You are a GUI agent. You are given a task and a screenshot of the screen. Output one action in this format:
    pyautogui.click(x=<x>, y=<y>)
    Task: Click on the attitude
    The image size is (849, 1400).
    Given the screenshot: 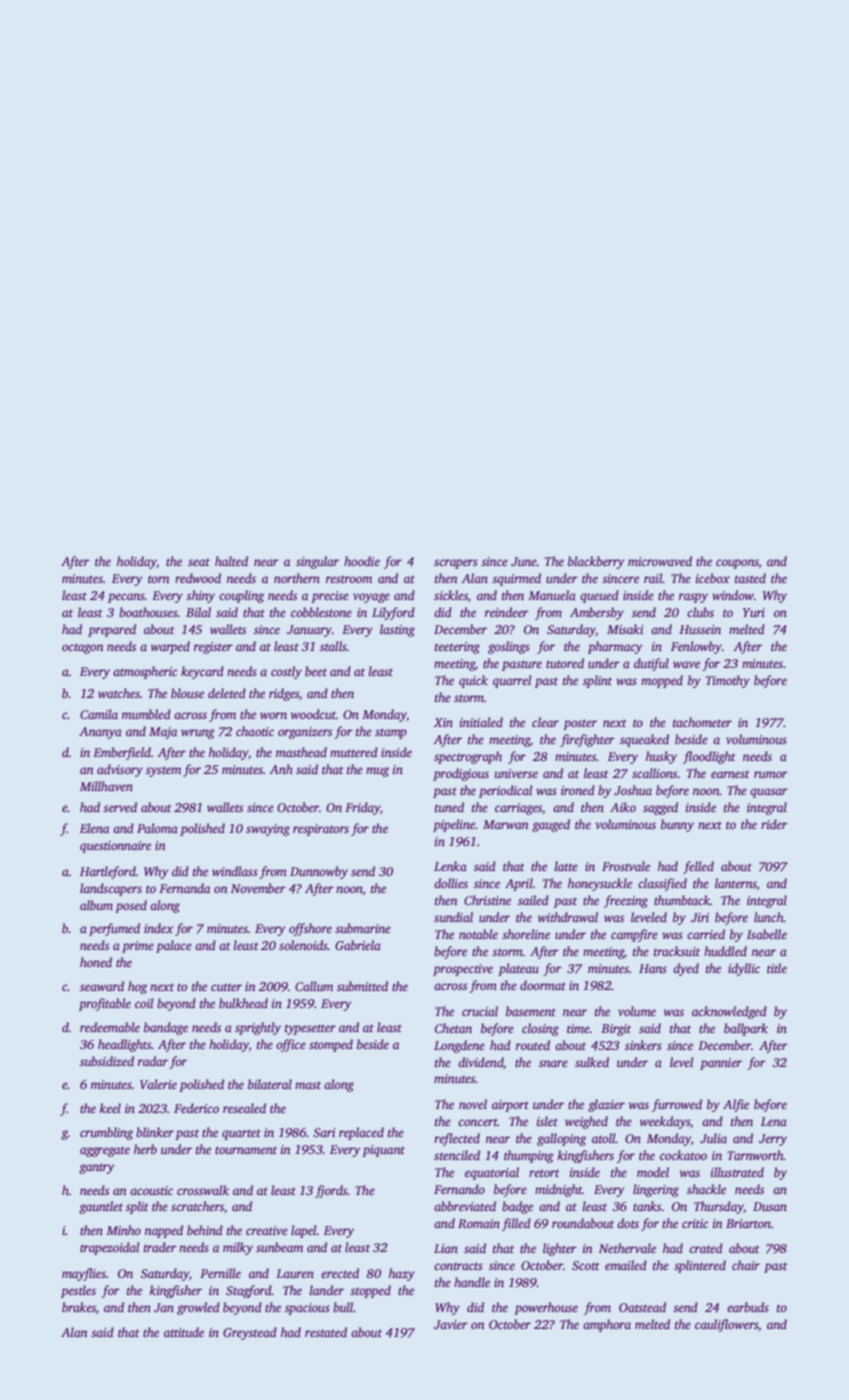 What is the action you would take?
    pyautogui.click(x=184, y=1332)
